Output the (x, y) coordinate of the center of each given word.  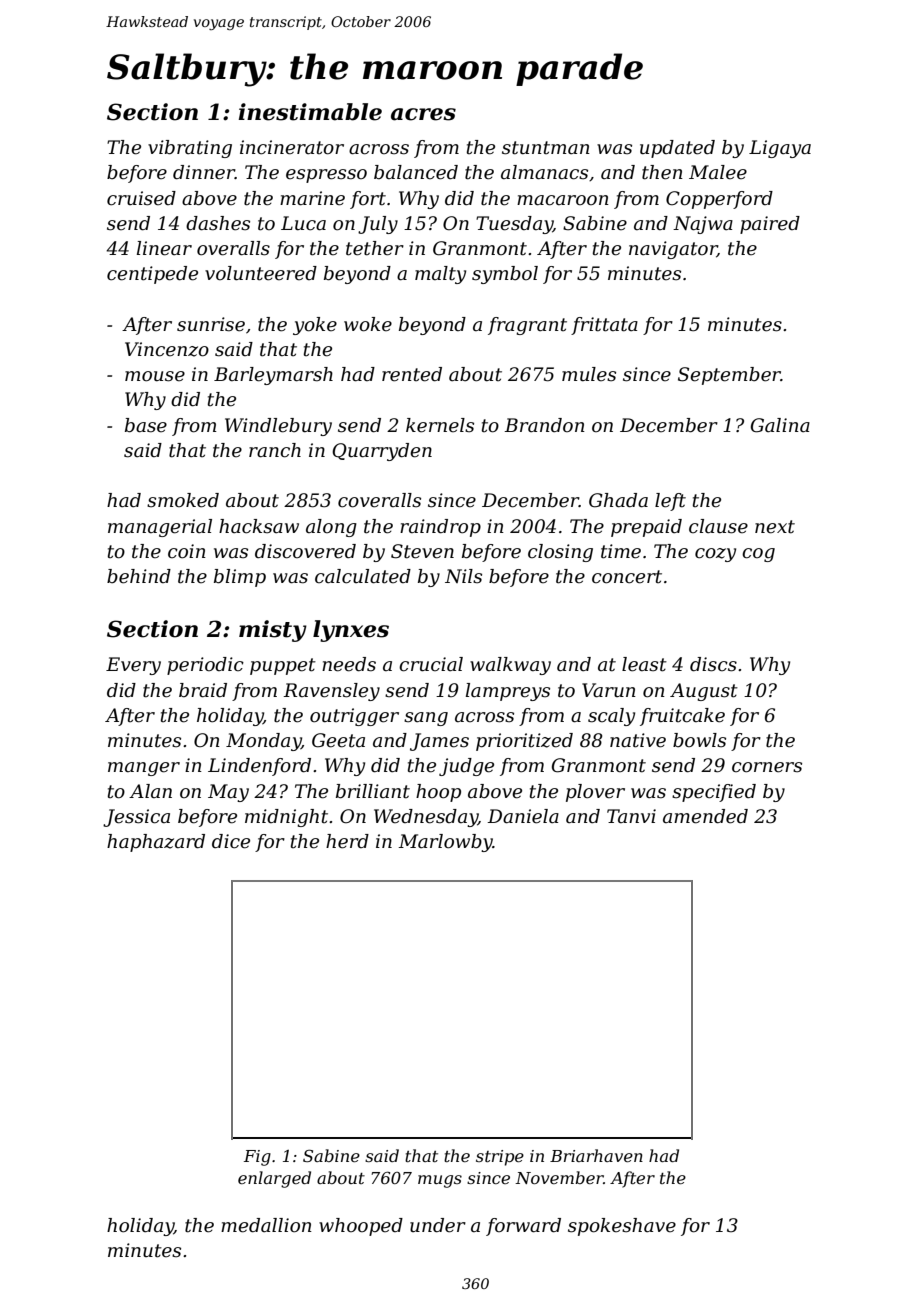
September (729, 376)
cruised (141, 198)
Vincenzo (167, 349)
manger (144, 769)
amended (705, 816)
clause (718, 526)
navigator (673, 250)
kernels (440, 425)
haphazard (156, 843)
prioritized (524, 742)
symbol (505, 275)
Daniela (523, 816)
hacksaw (259, 526)
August (704, 692)
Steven (422, 551)
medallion (266, 1225)
